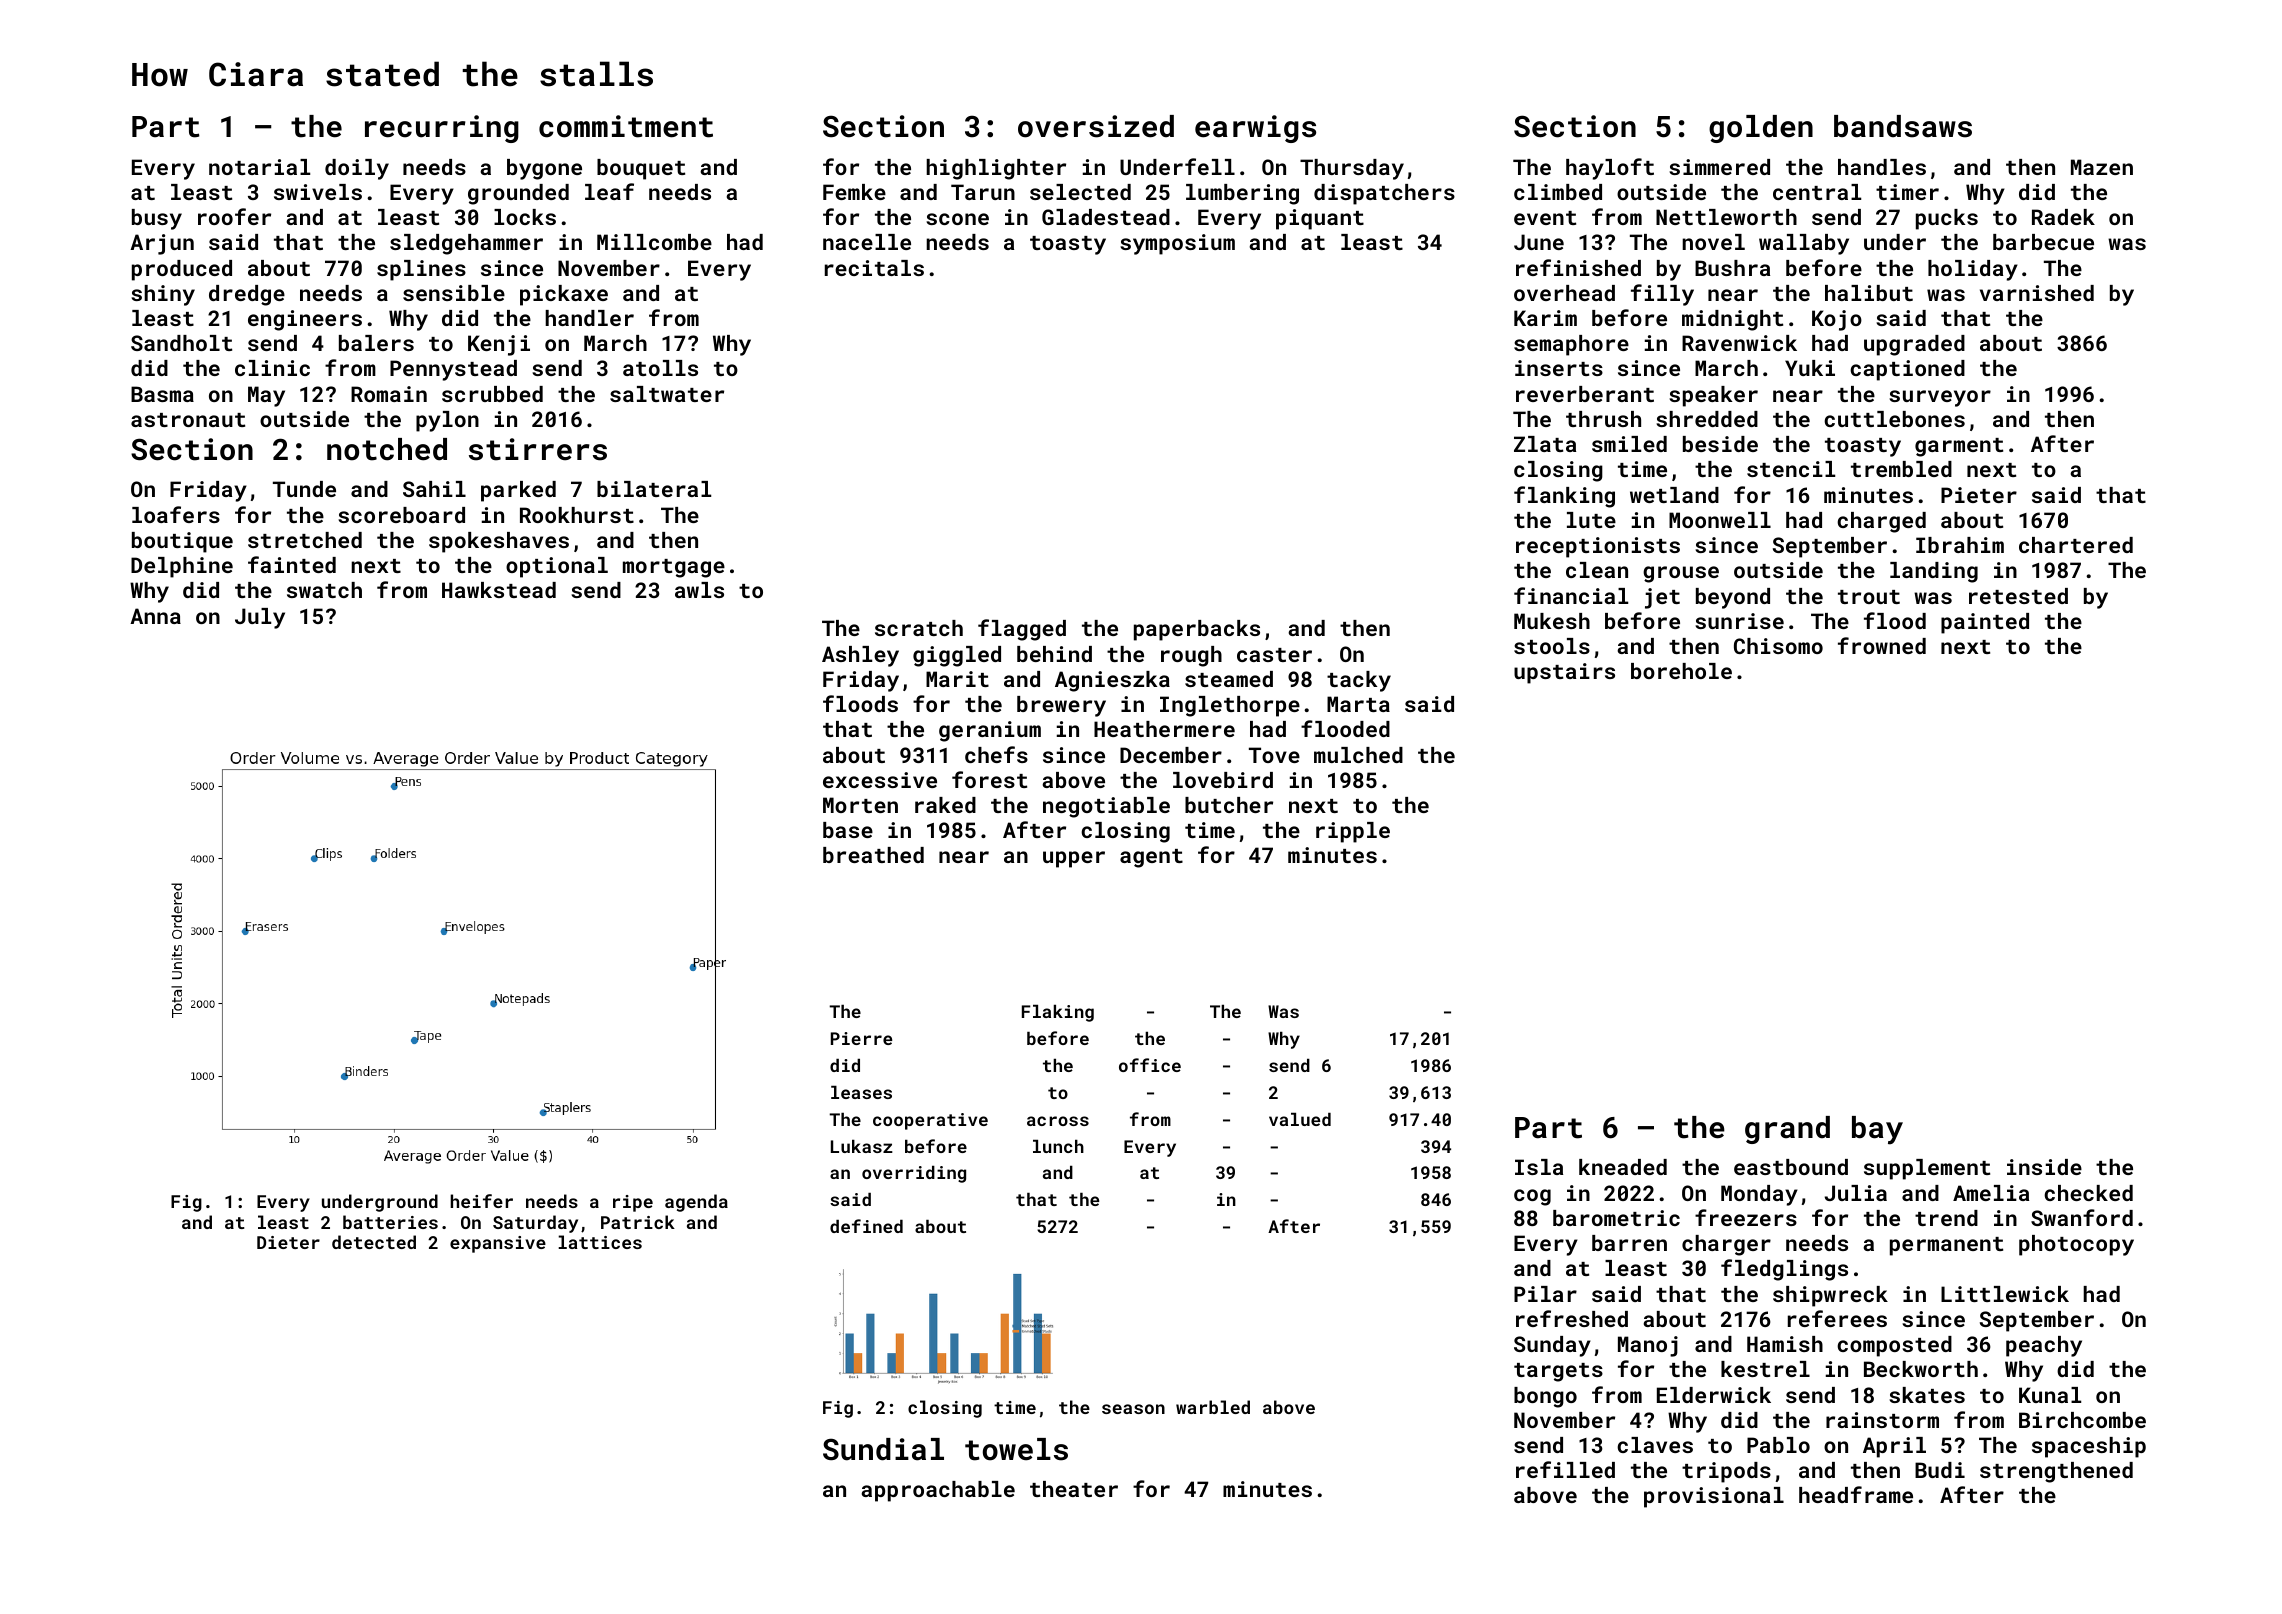 Image resolution: width=2282 pixels, height=1614 pixels. Describe the element at coordinates (442, 129) in the image. I see `recurring` at that location.
